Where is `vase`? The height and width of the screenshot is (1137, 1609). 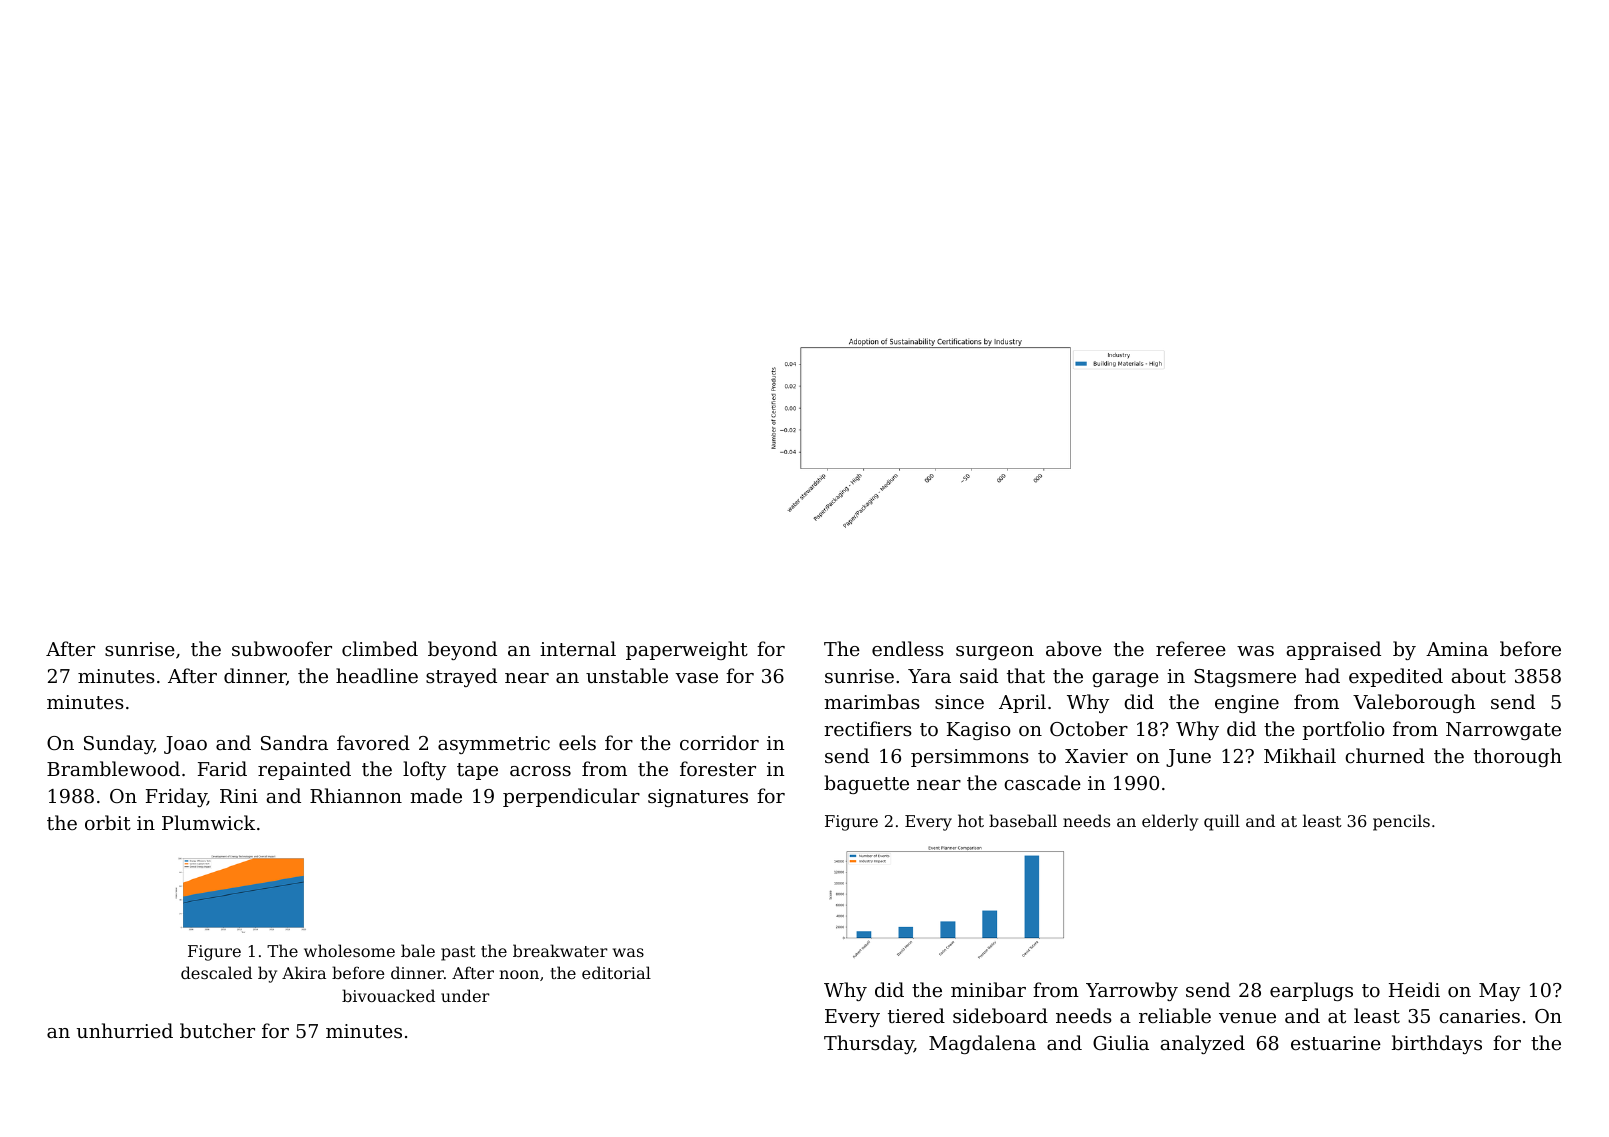
vase is located at coordinates (696, 678).
